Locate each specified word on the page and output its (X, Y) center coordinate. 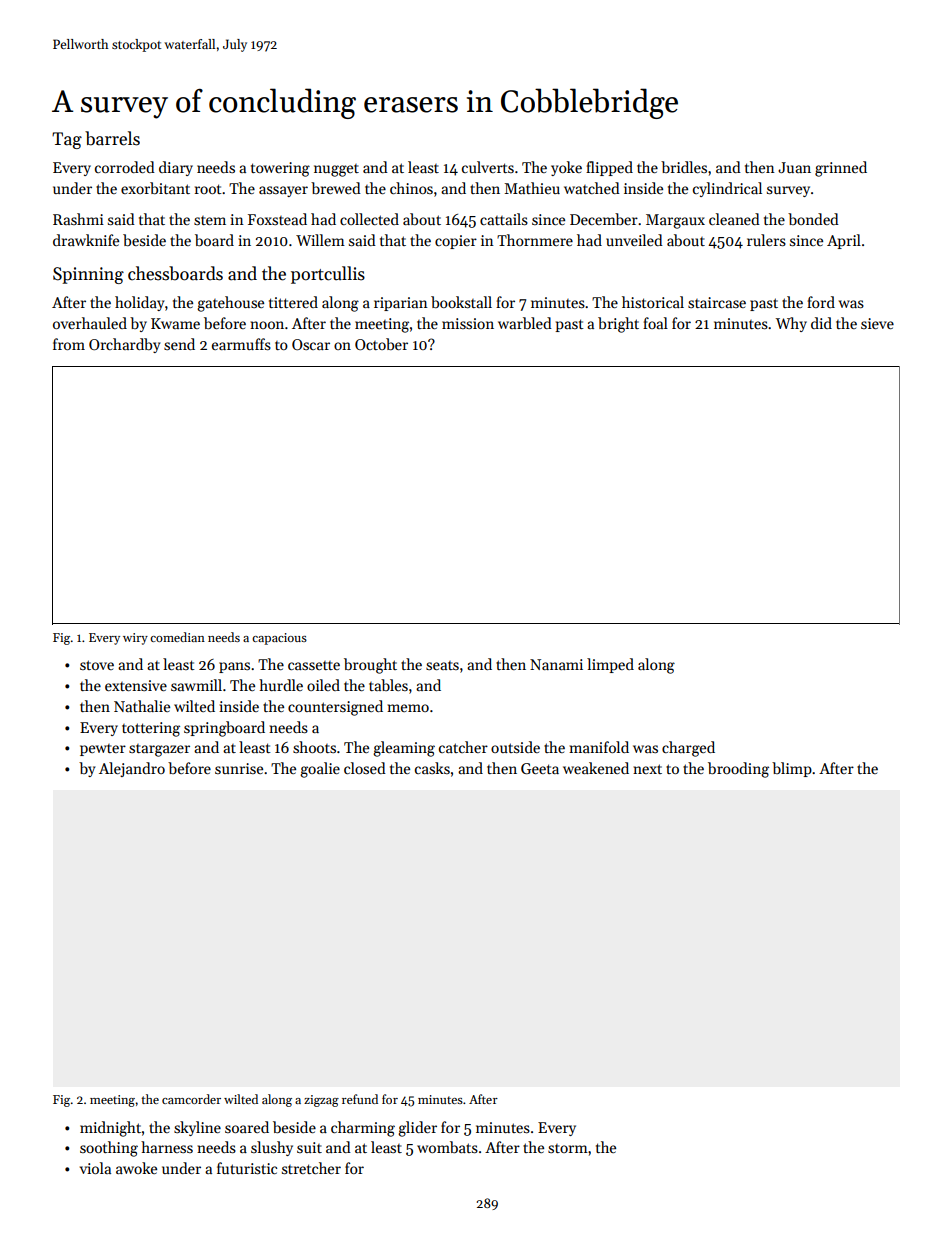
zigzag (321, 1101)
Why (791, 324)
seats (442, 665)
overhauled (90, 323)
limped (610, 665)
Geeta (540, 768)
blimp (792, 769)
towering (280, 169)
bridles (684, 167)
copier (456, 242)
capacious (279, 639)
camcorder (191, 1099)
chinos (411, 188)
